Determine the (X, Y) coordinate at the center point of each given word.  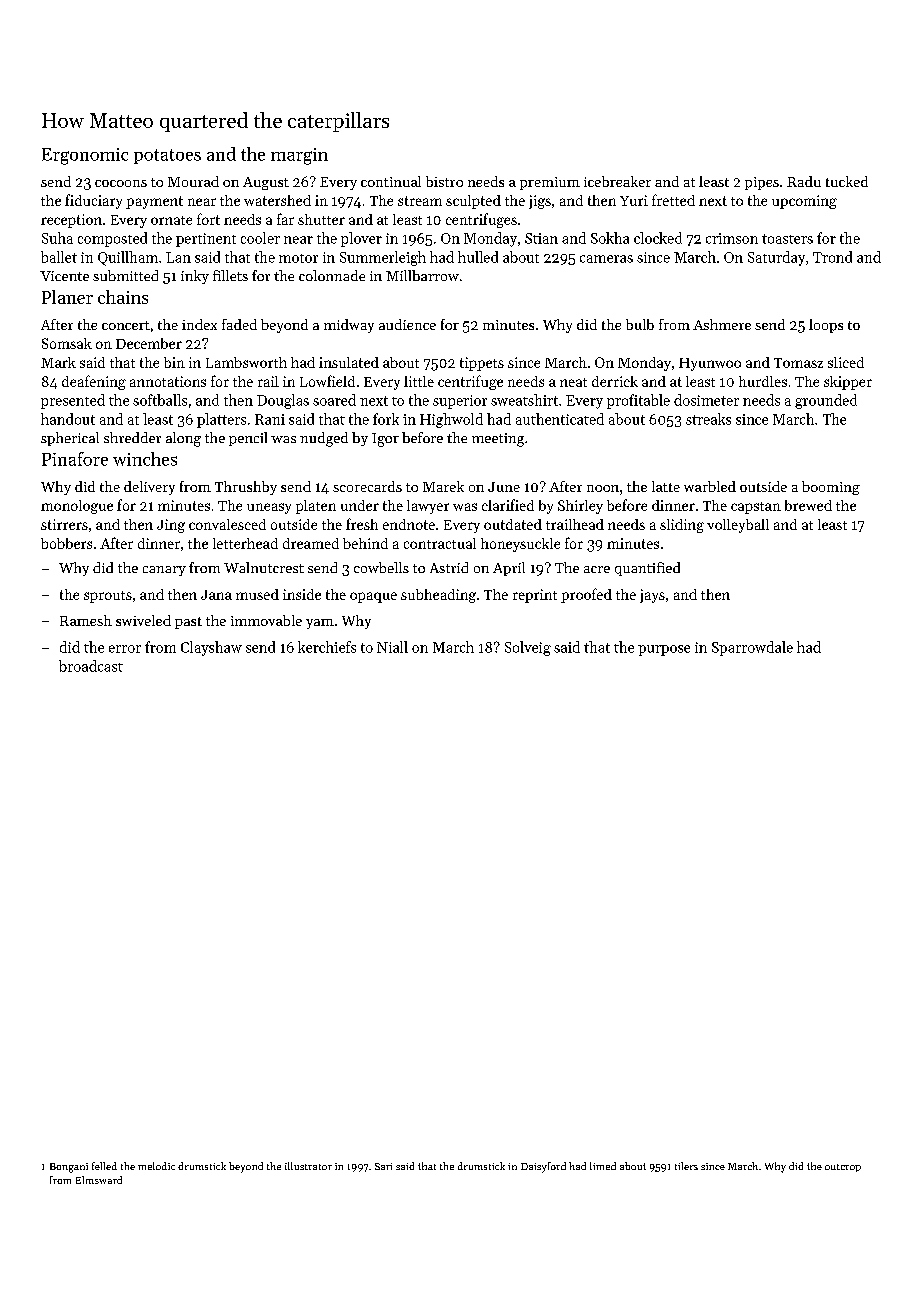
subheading (438, 596)
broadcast (91, 666)
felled (104, 1166)
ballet (59, 257)
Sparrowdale (752, 648)
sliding (682, 526)
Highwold (451, 420)
